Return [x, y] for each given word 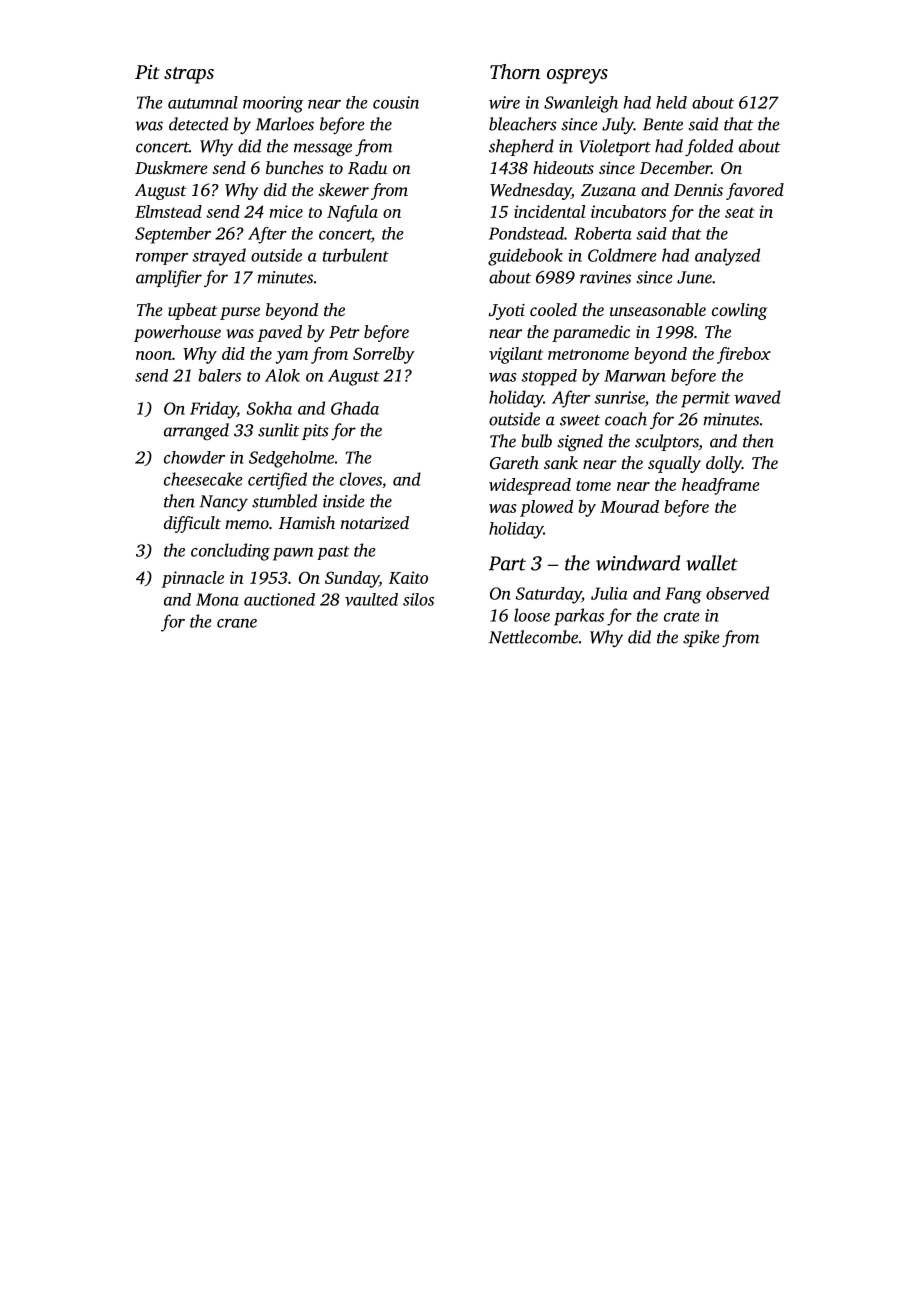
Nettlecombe [533, 637]
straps [189, 75]
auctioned [279, 599]
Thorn [515, 71]
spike [701, 638]
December [675, 167]
